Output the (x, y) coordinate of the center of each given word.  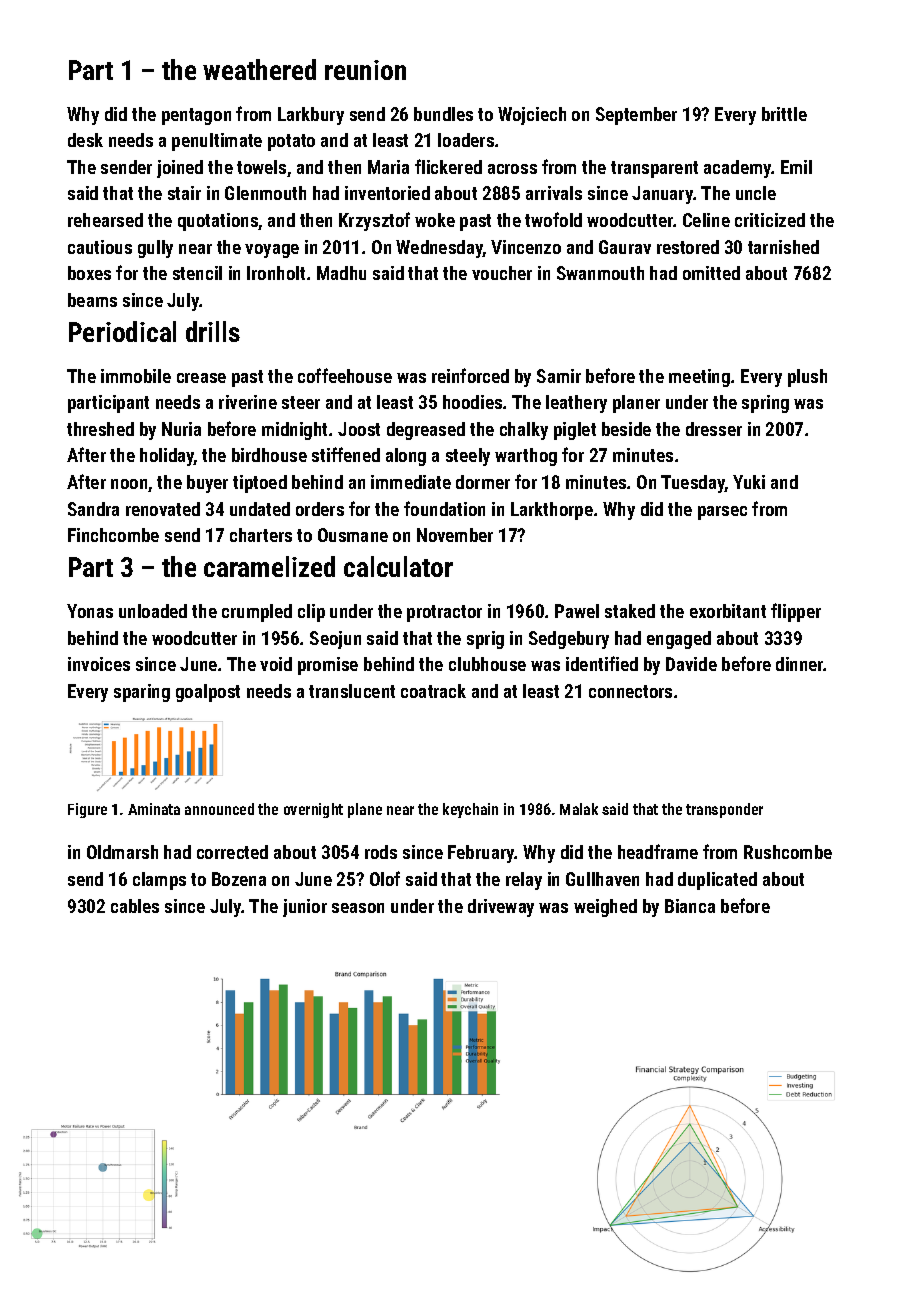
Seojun (335, 640)
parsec (722, 513)
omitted (711, 273)
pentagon (196, 116)
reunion (365, 70)
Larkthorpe (552, 511)
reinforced (470, 375)
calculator (398, 566)
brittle (784, 114)
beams (92, 300)
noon (129, 484)
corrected (232, 852)
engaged (679, 640)
